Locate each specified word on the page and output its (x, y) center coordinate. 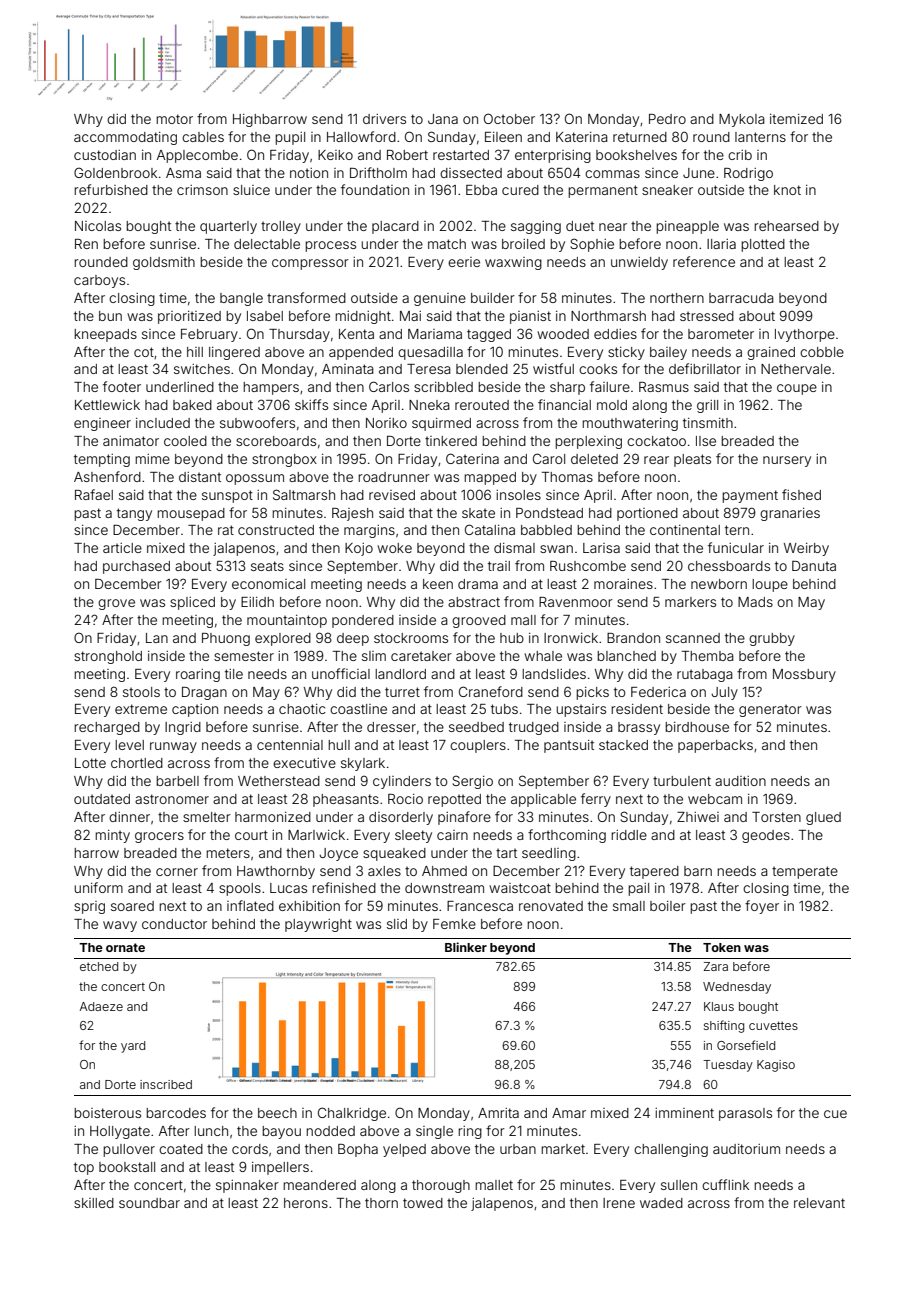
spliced (192, 603)
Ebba (481, 190)
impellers (280, 1168)
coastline (358, 709)
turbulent (682, 781)
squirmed (441, 424)
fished (801, 494)
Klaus (719, 1006)
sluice (251, 190)
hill (195, 352)
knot (787, 190)
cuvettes (773, 1025)
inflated (250, 905)
